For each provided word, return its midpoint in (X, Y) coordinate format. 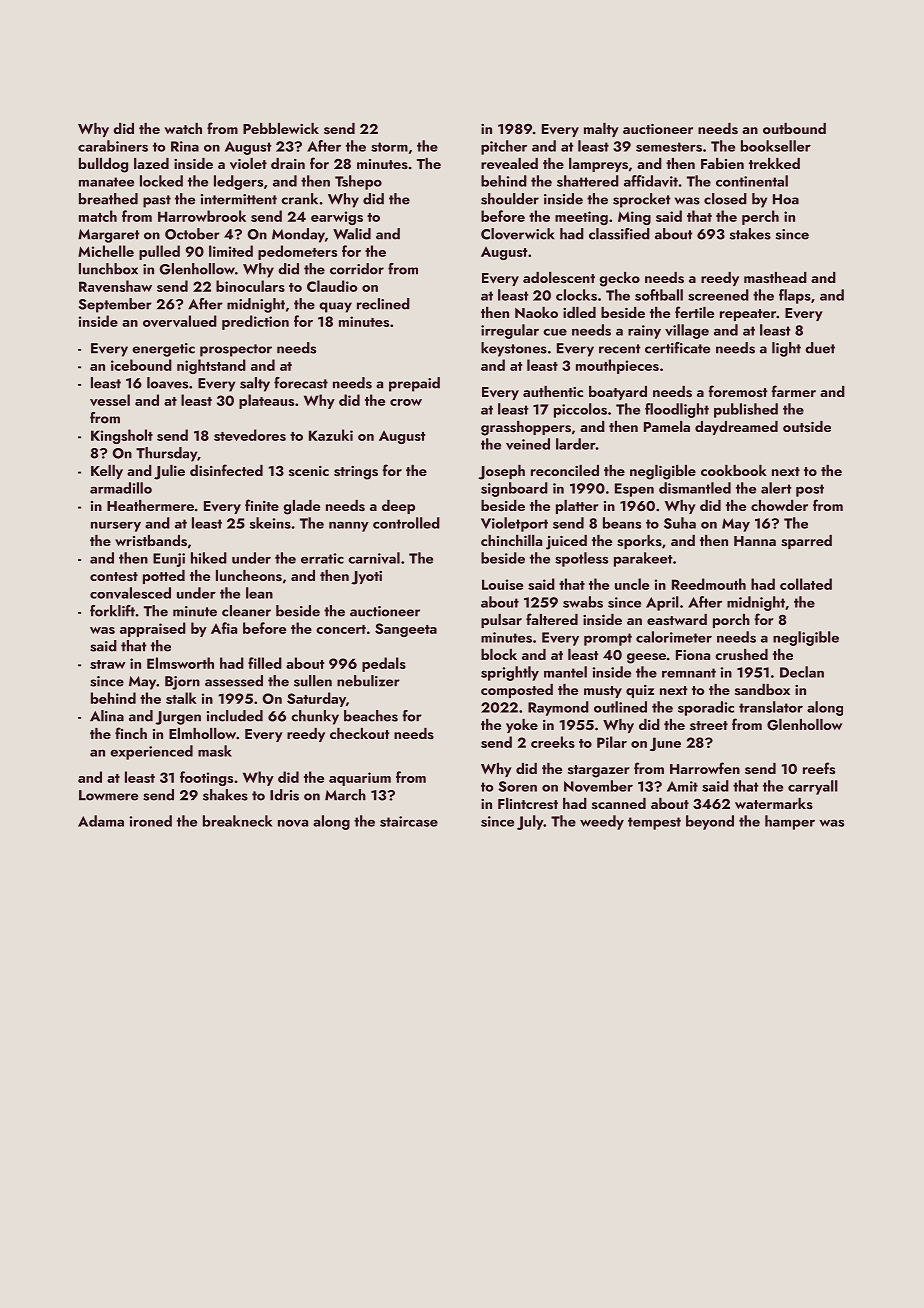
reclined (383, 304)
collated (806, 584)
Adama (101, 821)
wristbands (151, 541)
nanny (349, 526)
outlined (620, 707)
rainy (644, 332)
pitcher (504, 147)
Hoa (786, 199)
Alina (107, 716)
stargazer (599, 771)
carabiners (113, 146)
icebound (141, 365)
